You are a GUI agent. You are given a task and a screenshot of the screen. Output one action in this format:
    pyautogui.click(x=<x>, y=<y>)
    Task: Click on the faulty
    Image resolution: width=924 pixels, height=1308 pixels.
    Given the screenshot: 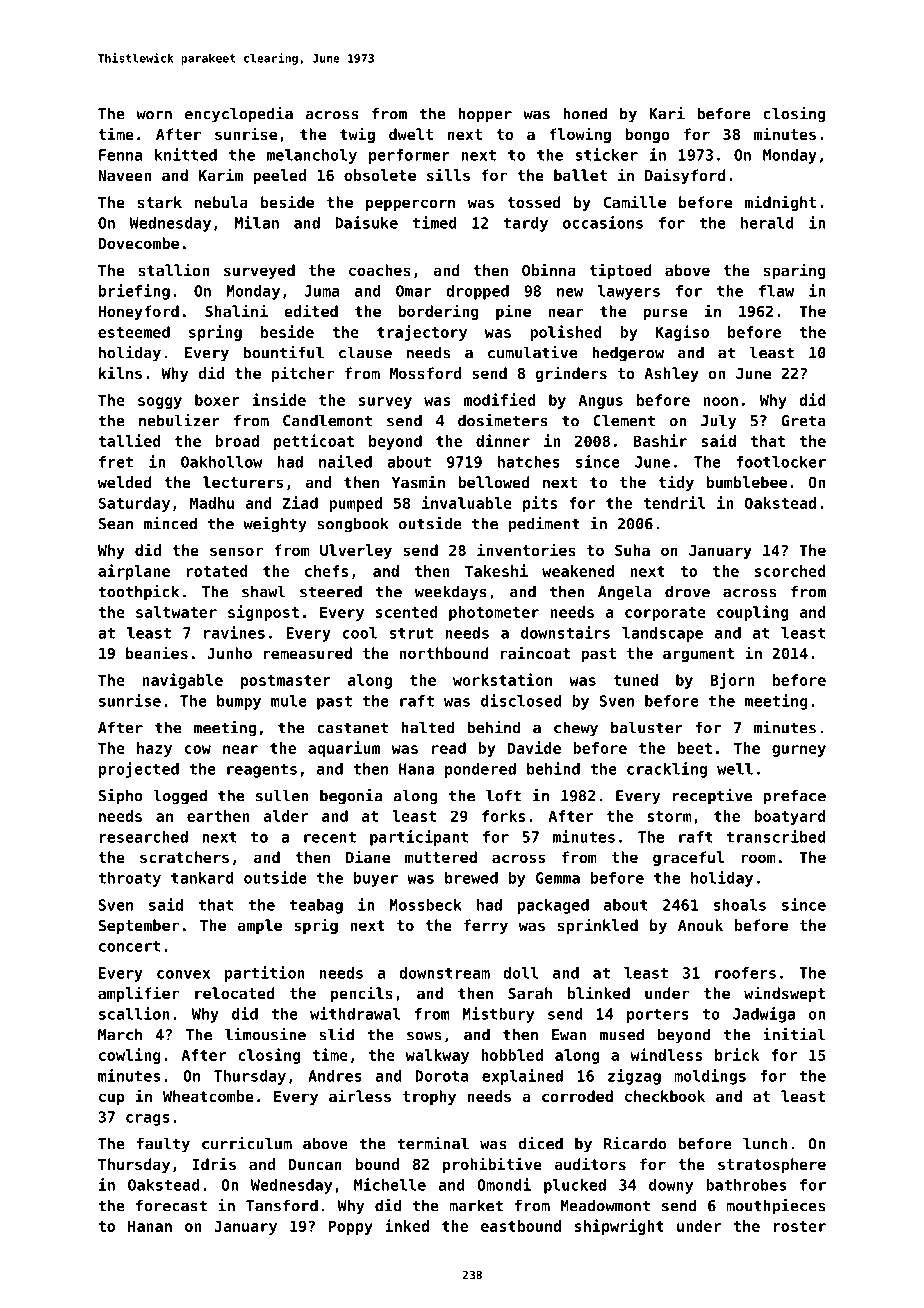 What is the action you would take?
    pyautogui.click(x=163, y=1145)
